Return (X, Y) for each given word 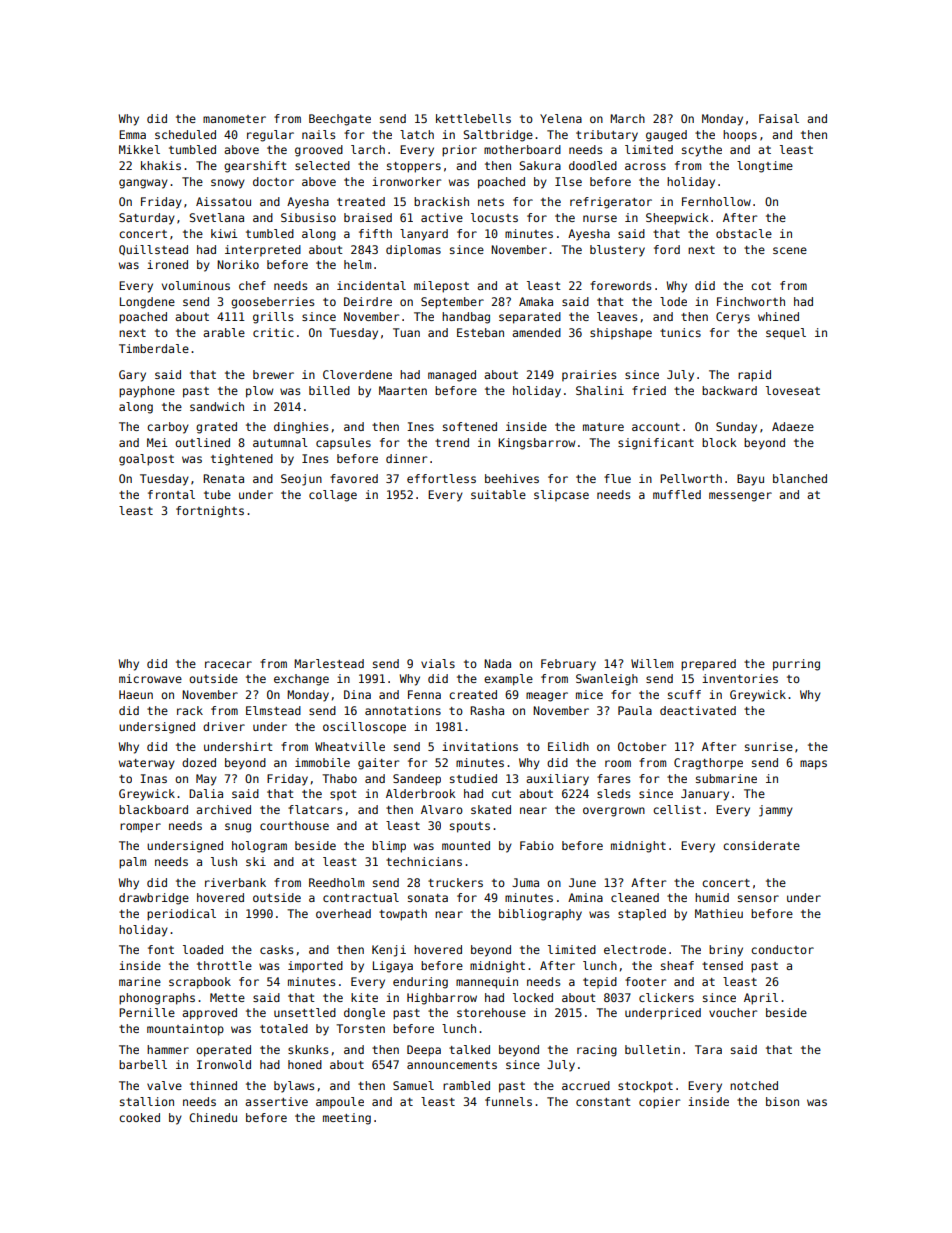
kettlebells (473, 118)
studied (473, 778)
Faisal (779, 118)
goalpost (146, 460)
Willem (652, 663)
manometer (234, 119)
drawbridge (154, 899)
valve (164, 1085)
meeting (347, 1119)
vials (438, 663)
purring (796, 665)
